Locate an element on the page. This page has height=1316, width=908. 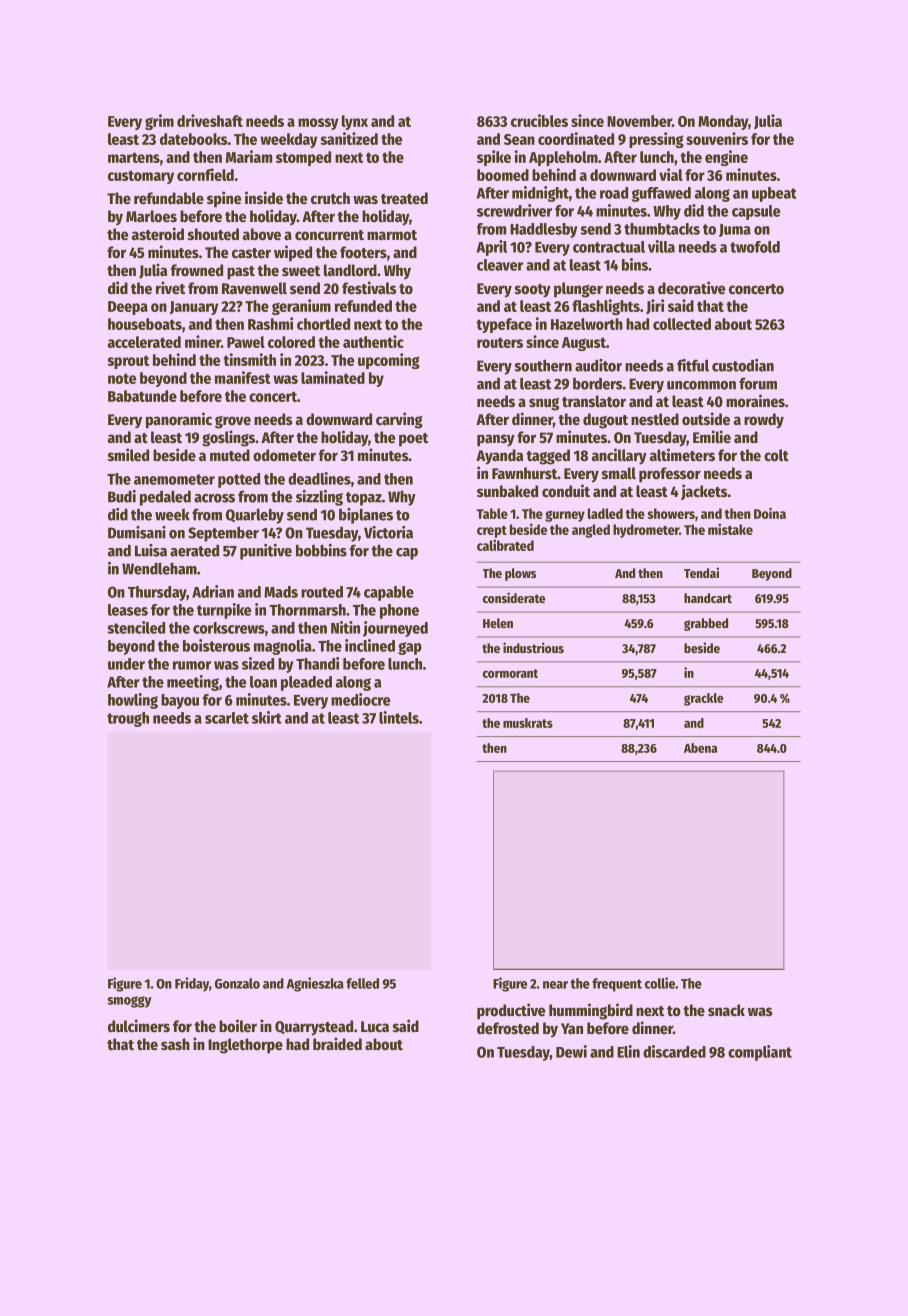
Dewi is located at coordinates (571, 1051).
